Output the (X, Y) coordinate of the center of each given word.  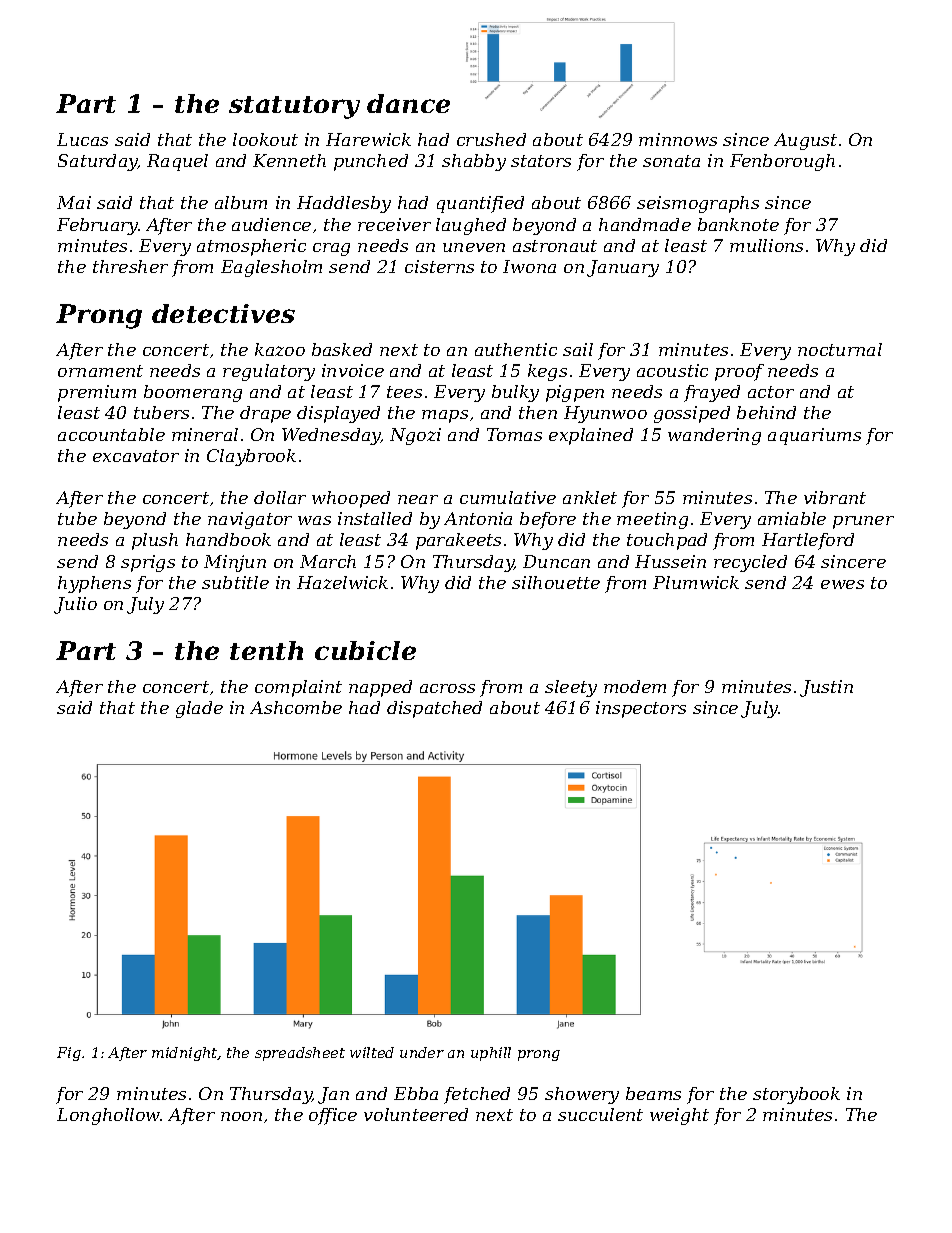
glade (199, 709)
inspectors (641, 709)
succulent (600, 1114)
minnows (678, 139)
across (447, 688)
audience (271, 224)
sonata (671, 161)
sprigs (148, 563)
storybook (796, 1095)
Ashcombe (296, 707)
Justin (826, 688)
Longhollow (109, 1116)
